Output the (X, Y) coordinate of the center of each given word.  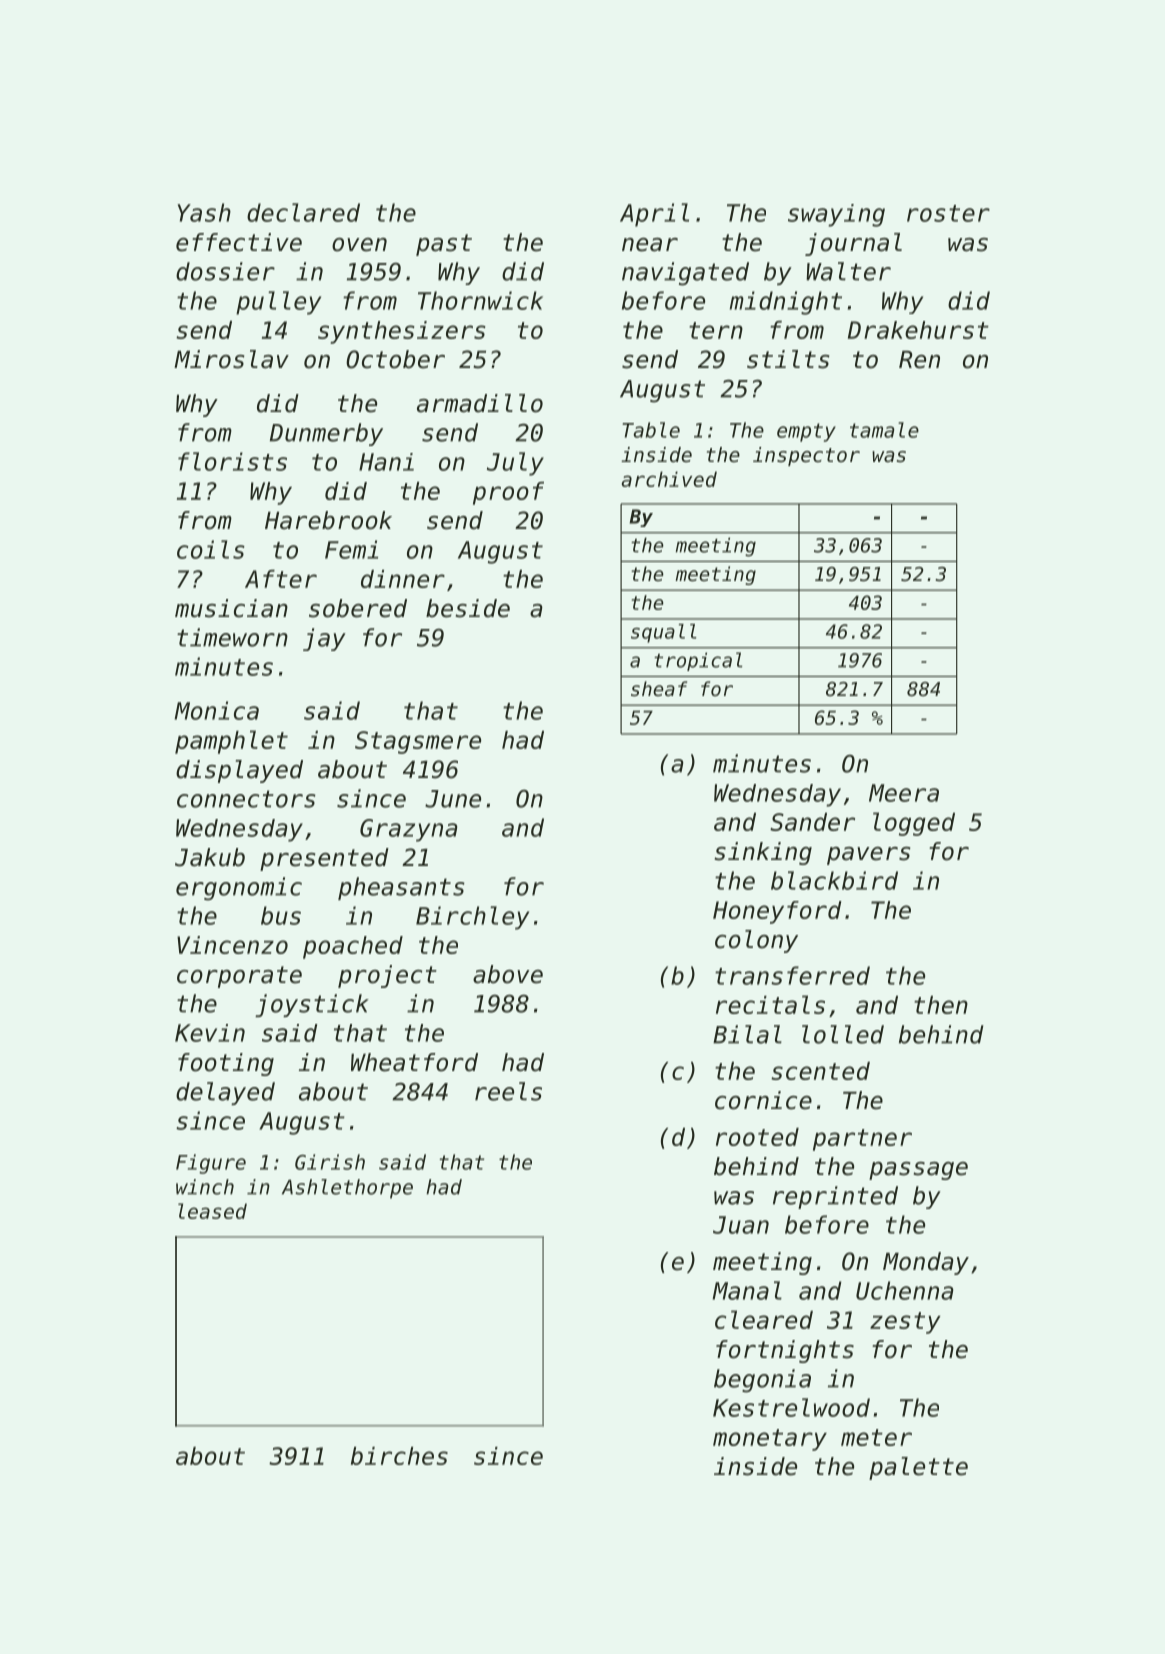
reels (508, 1091)
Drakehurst (918, 330)
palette (918, 1468)
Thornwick (480, 300)
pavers (868, 856)
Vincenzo (232, 945)
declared (303, 212)
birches (399, 1456)
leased (212, 1211)
